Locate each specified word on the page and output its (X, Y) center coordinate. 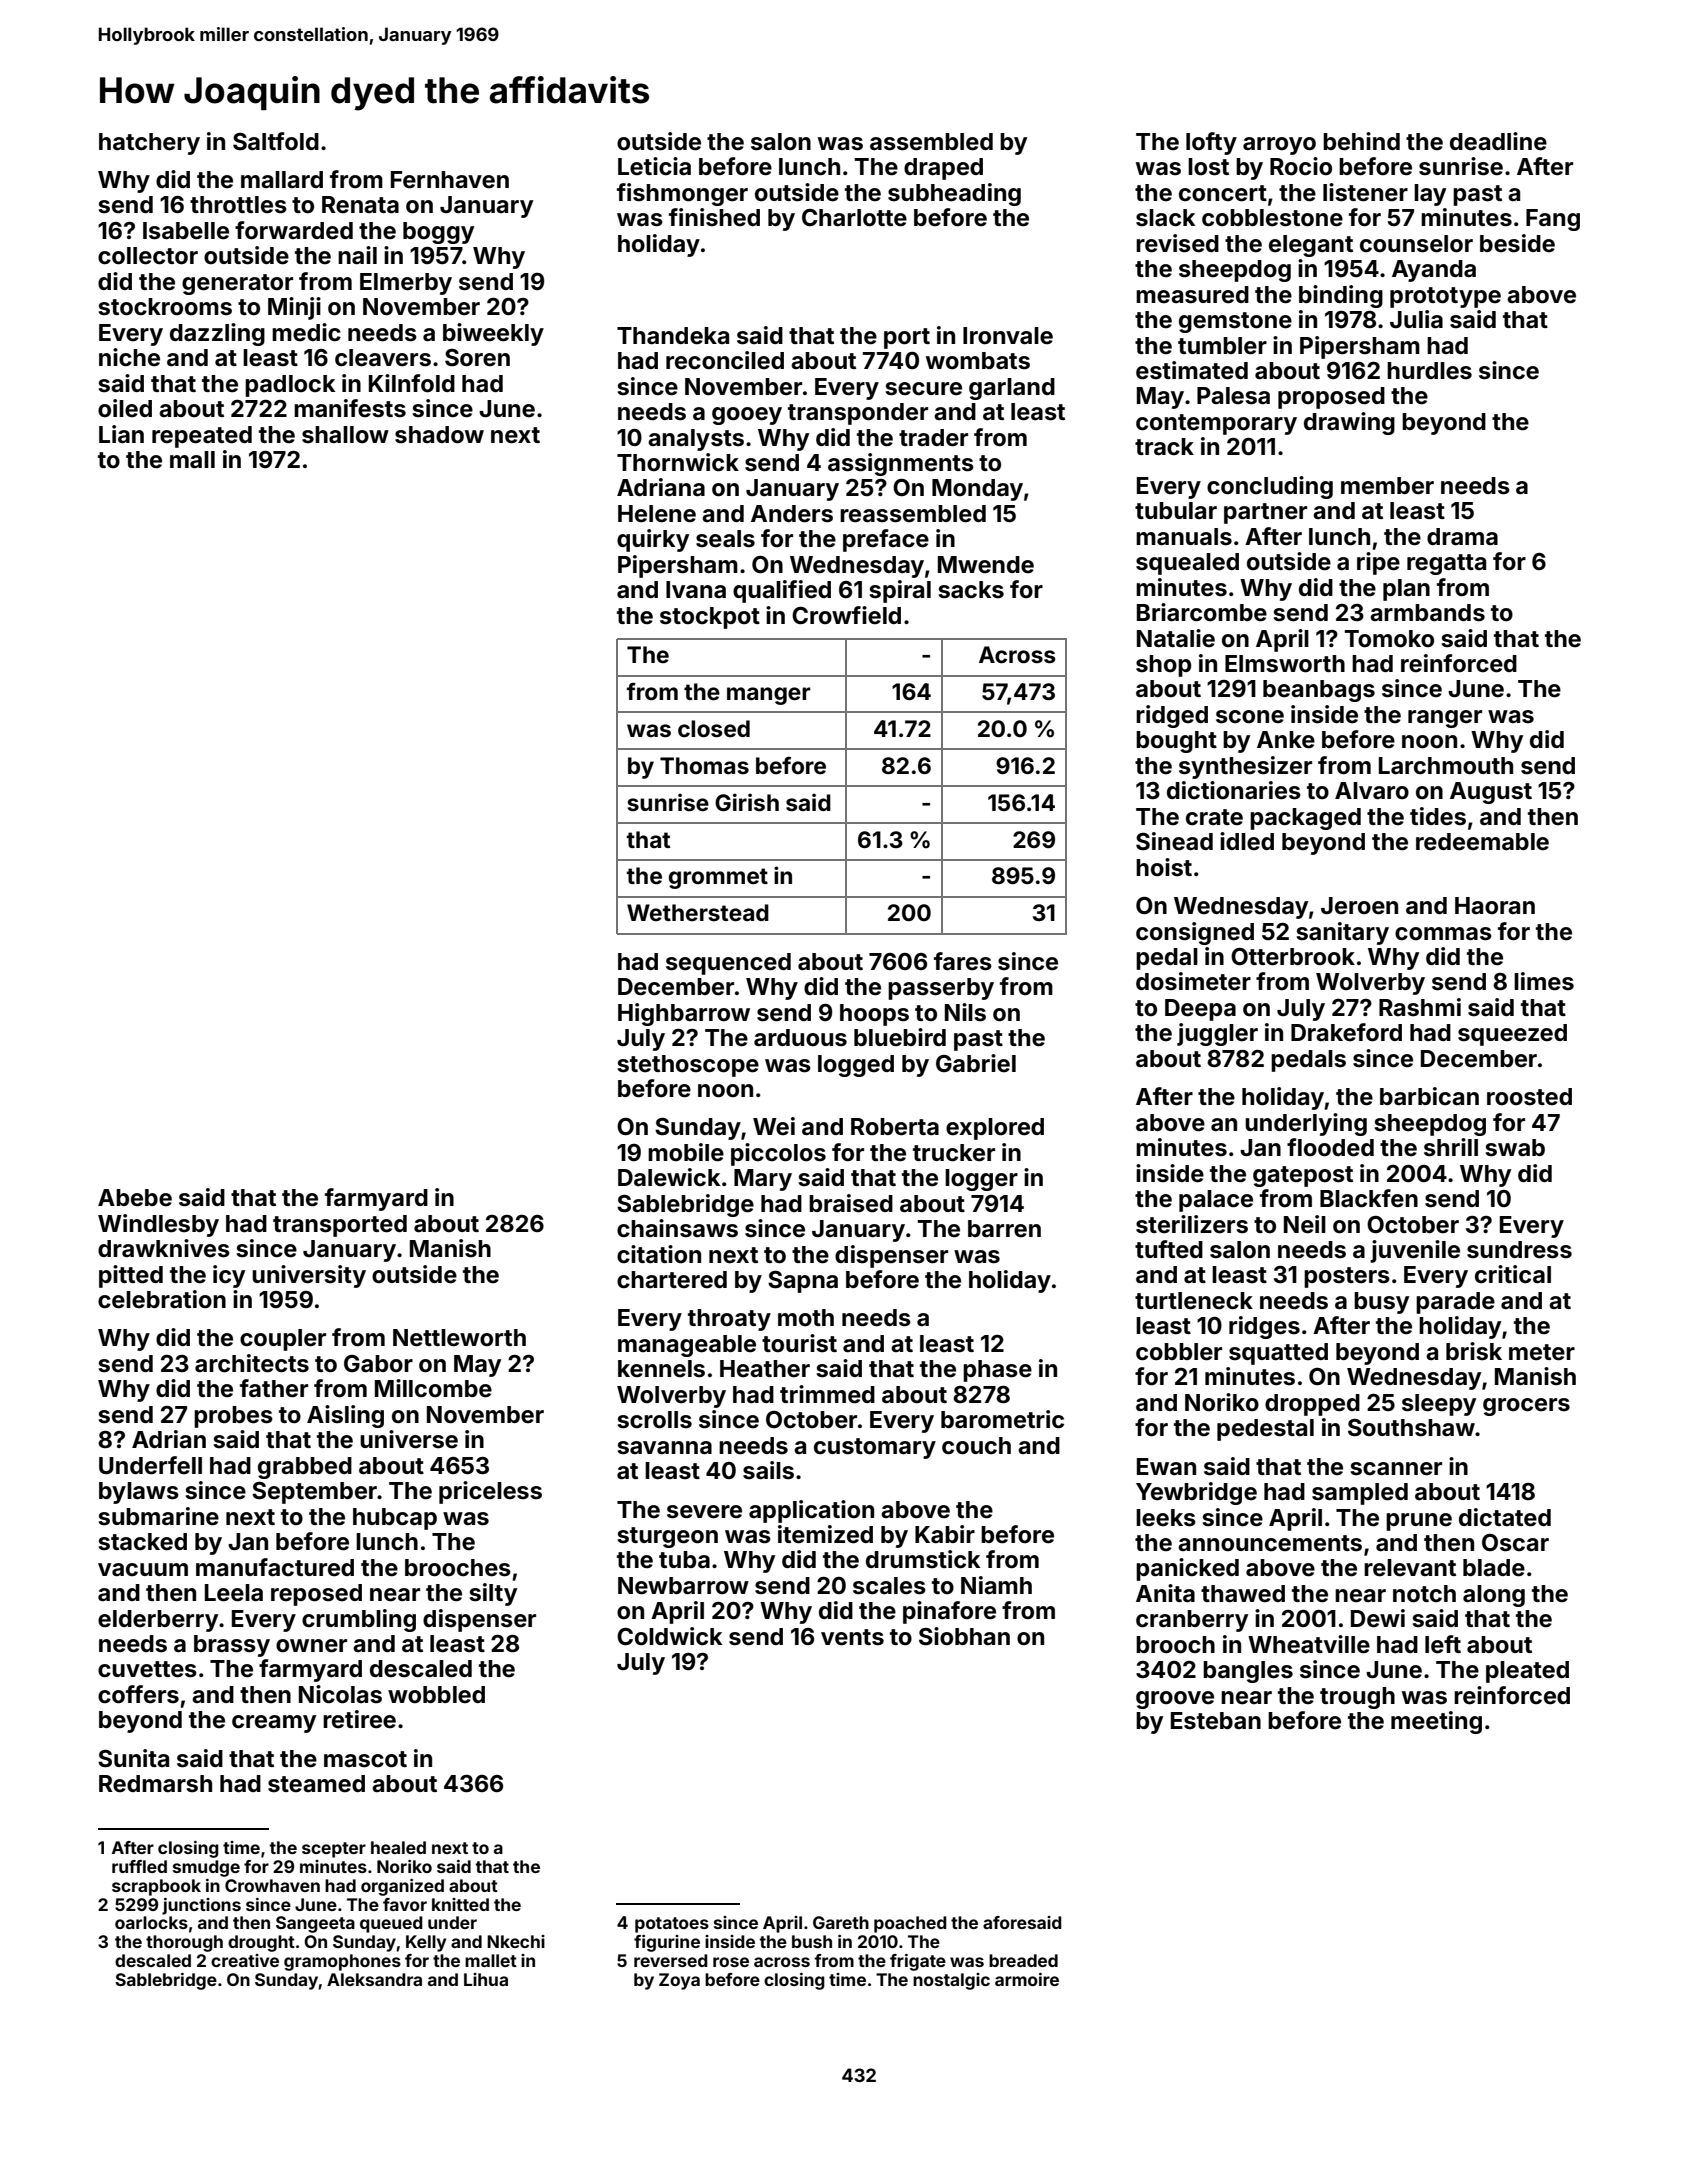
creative (245, 1960)
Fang (1553, 220)
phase (997, 1371)
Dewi (1378, 1618)
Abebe (135, 1198)
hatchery (149, 144)
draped (943, 169)
